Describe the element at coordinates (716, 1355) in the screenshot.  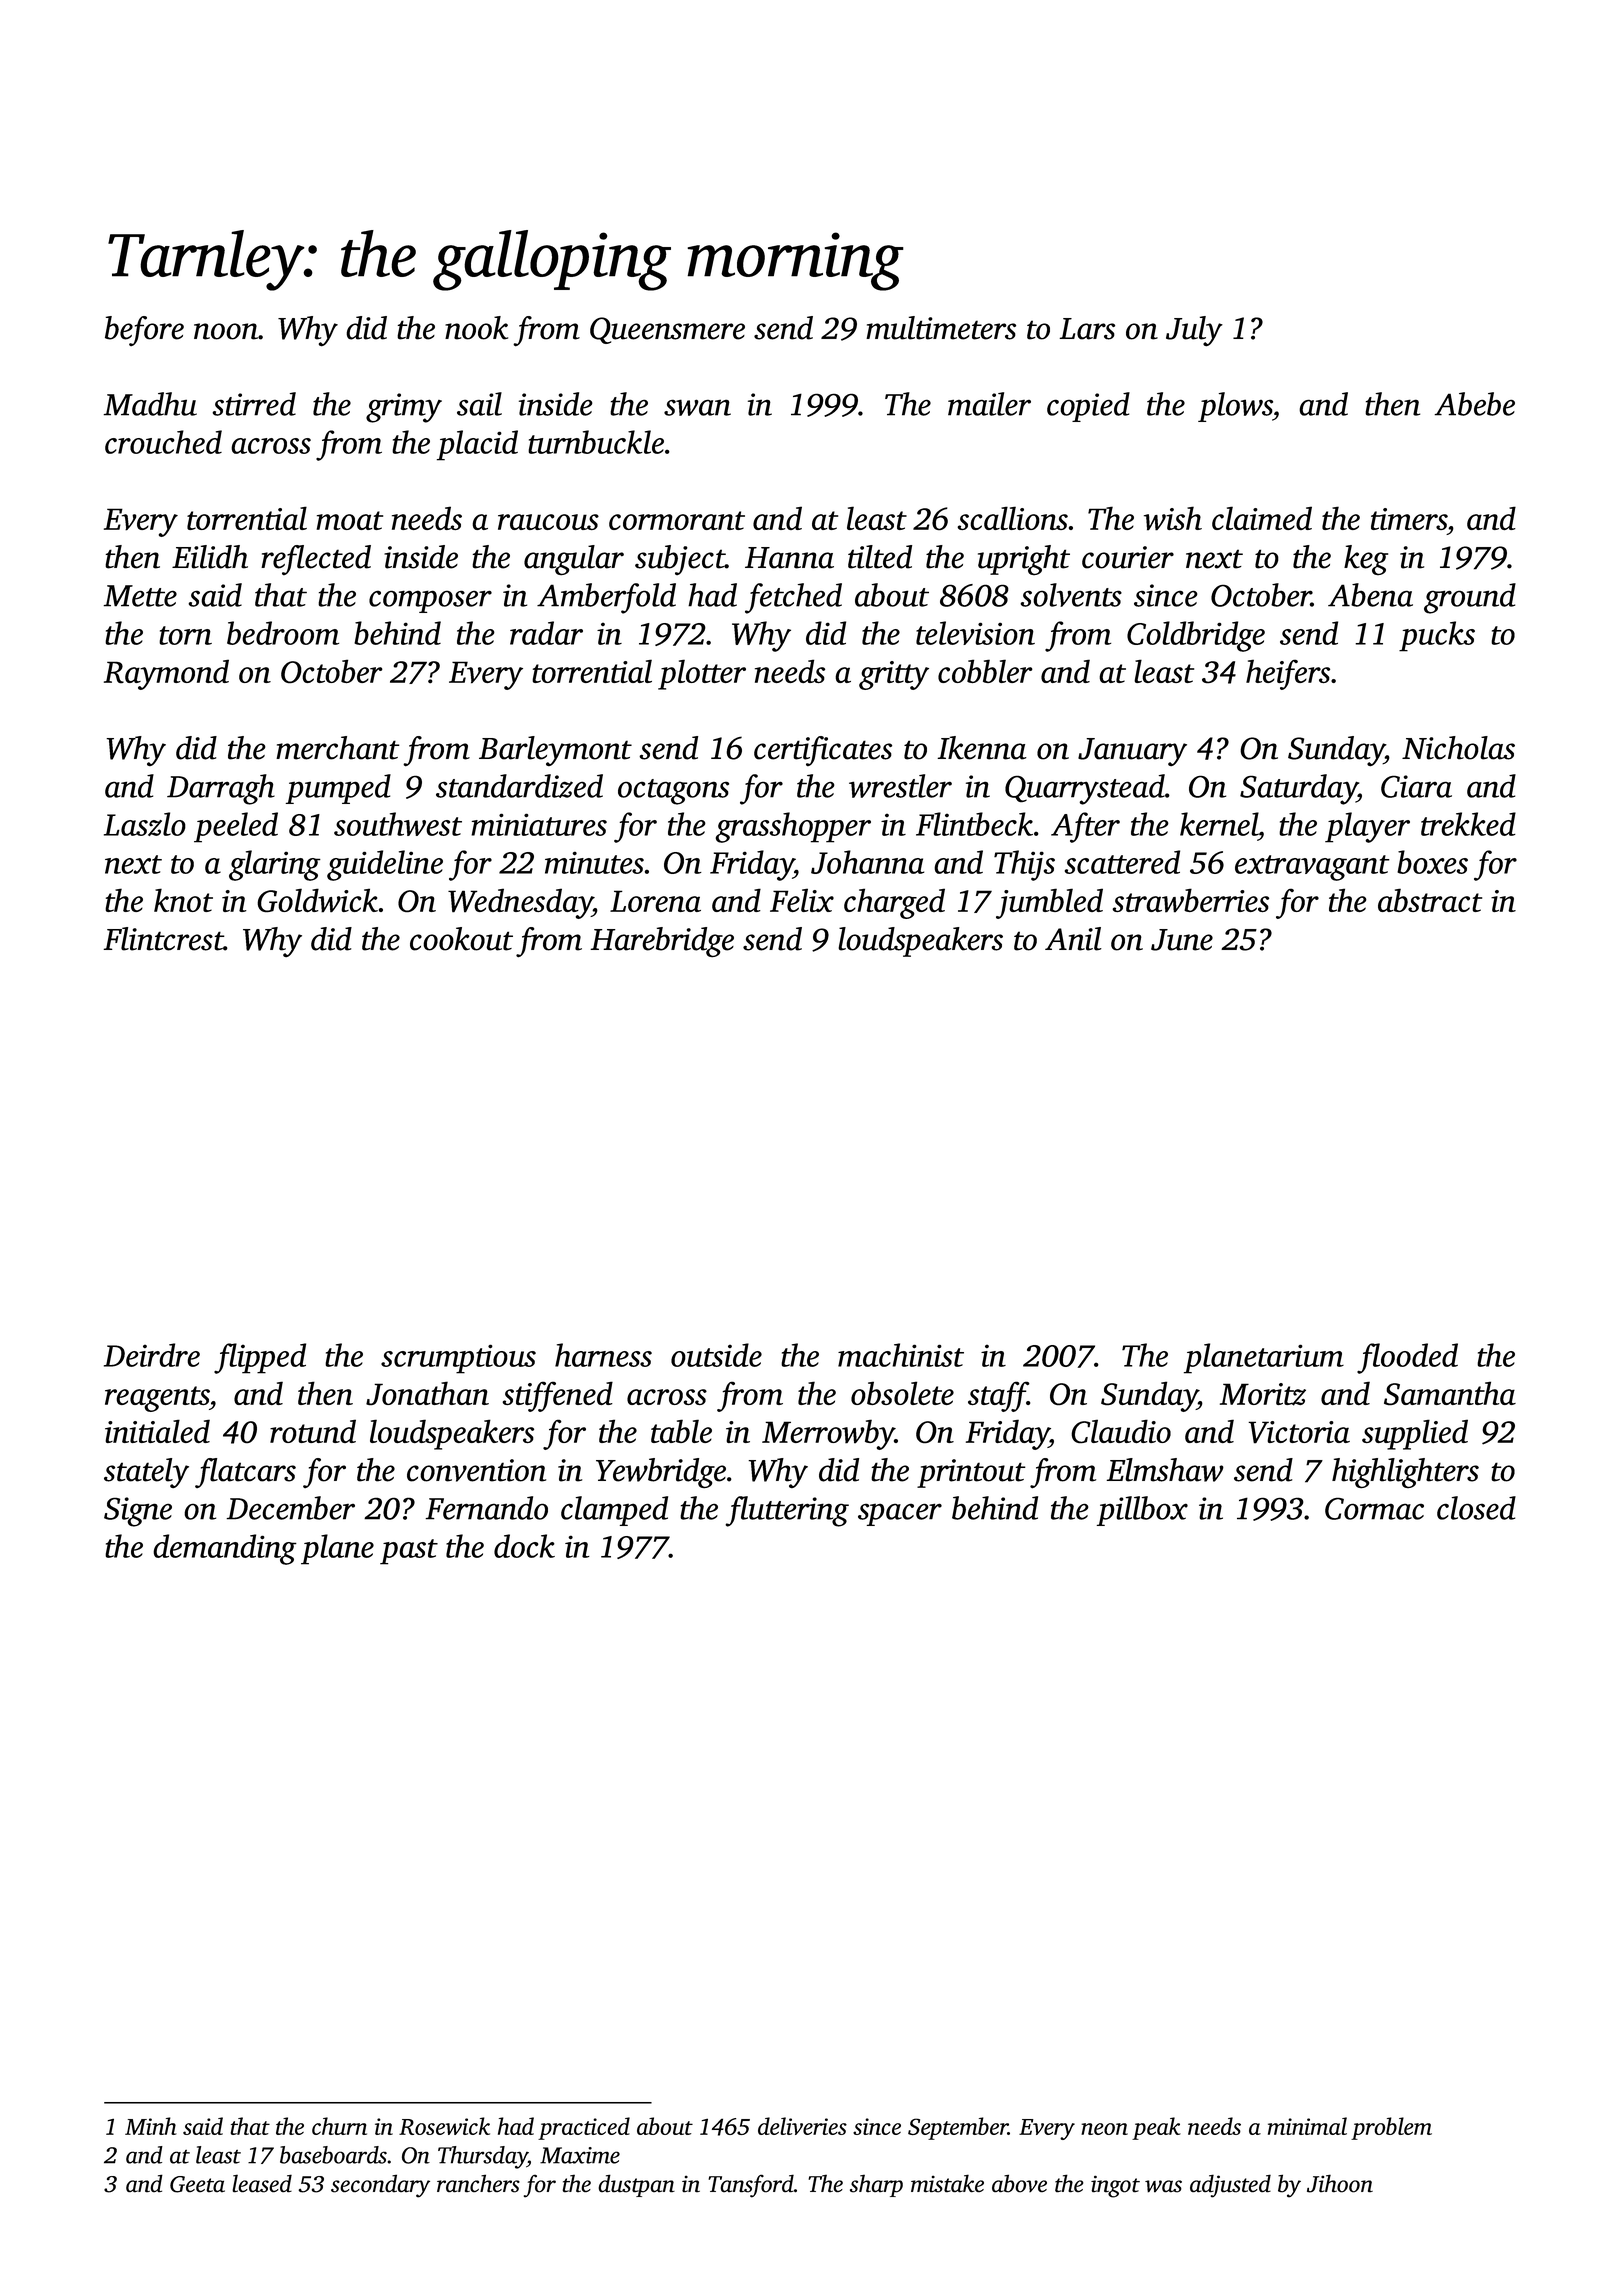
I see `outside` at that location.
